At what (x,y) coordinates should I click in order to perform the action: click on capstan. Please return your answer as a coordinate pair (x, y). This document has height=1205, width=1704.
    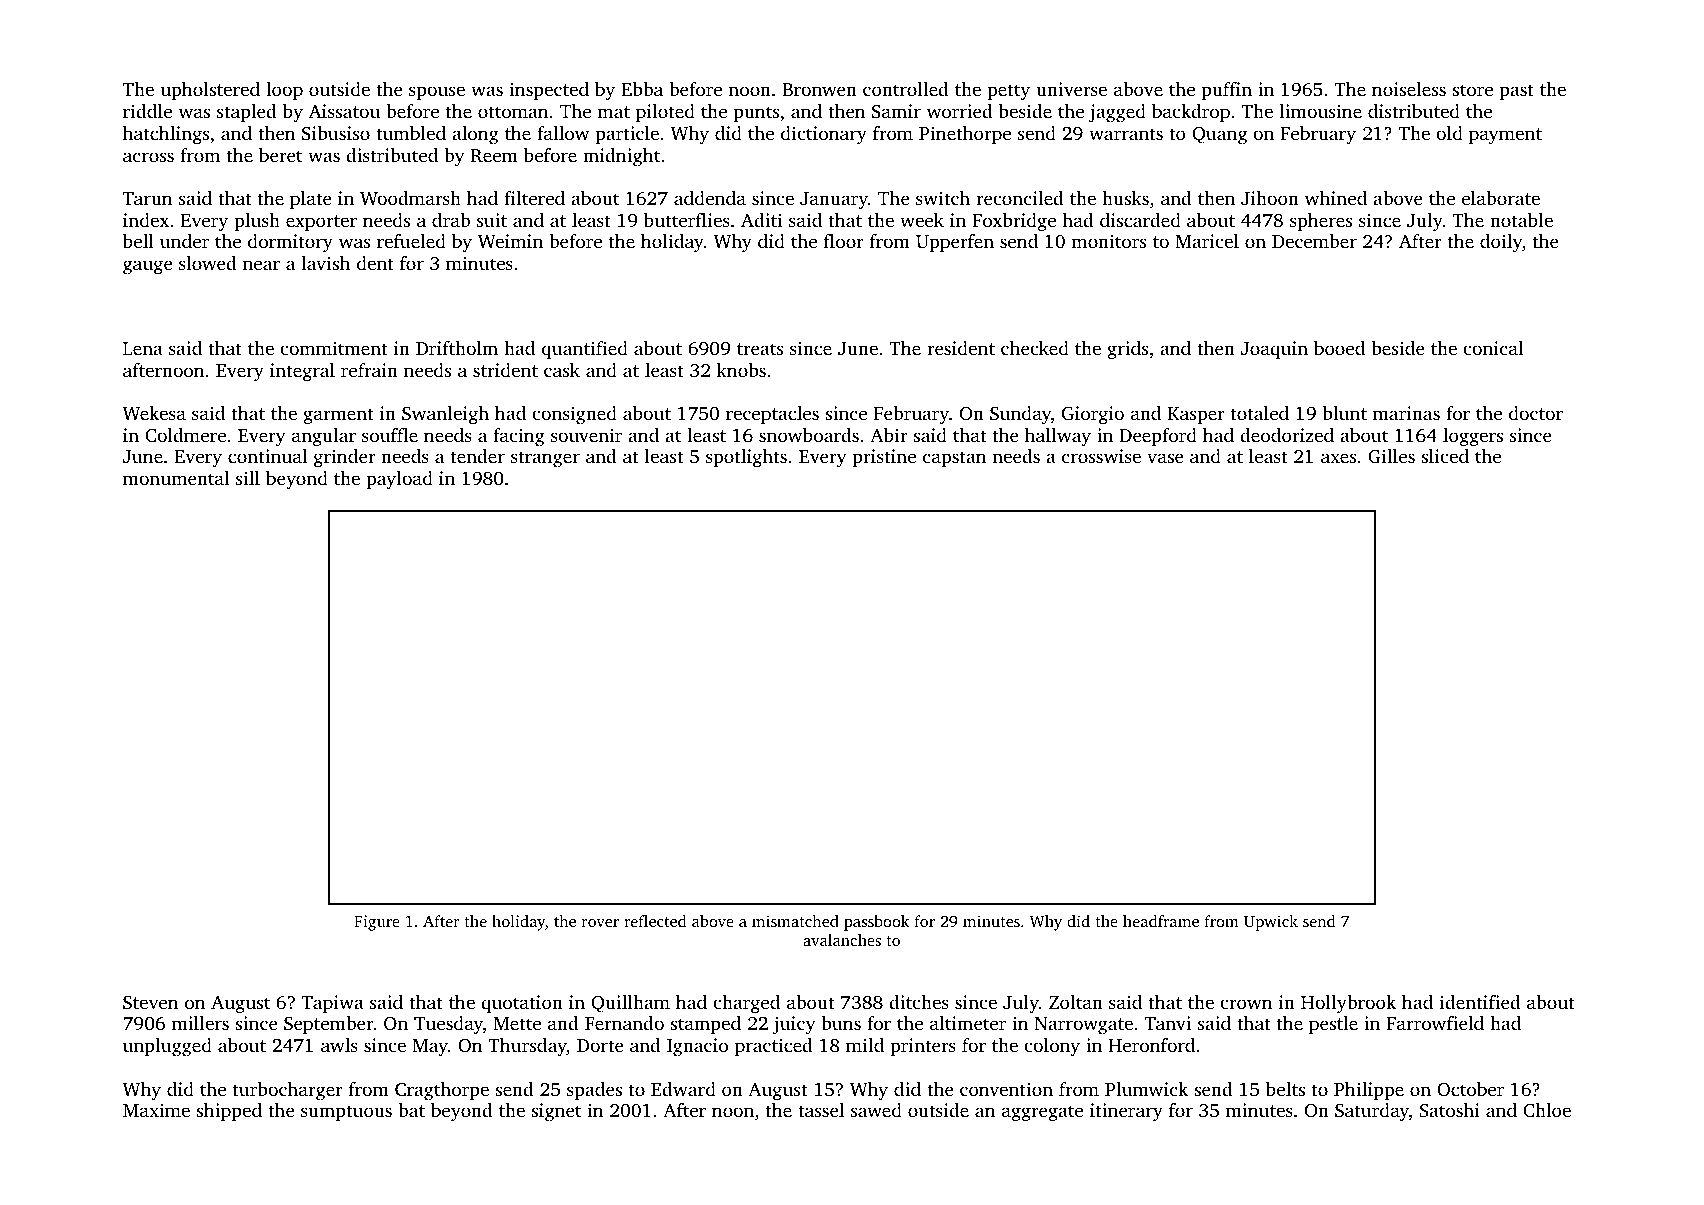
    Looking at the image, I should click on (954, 459).
